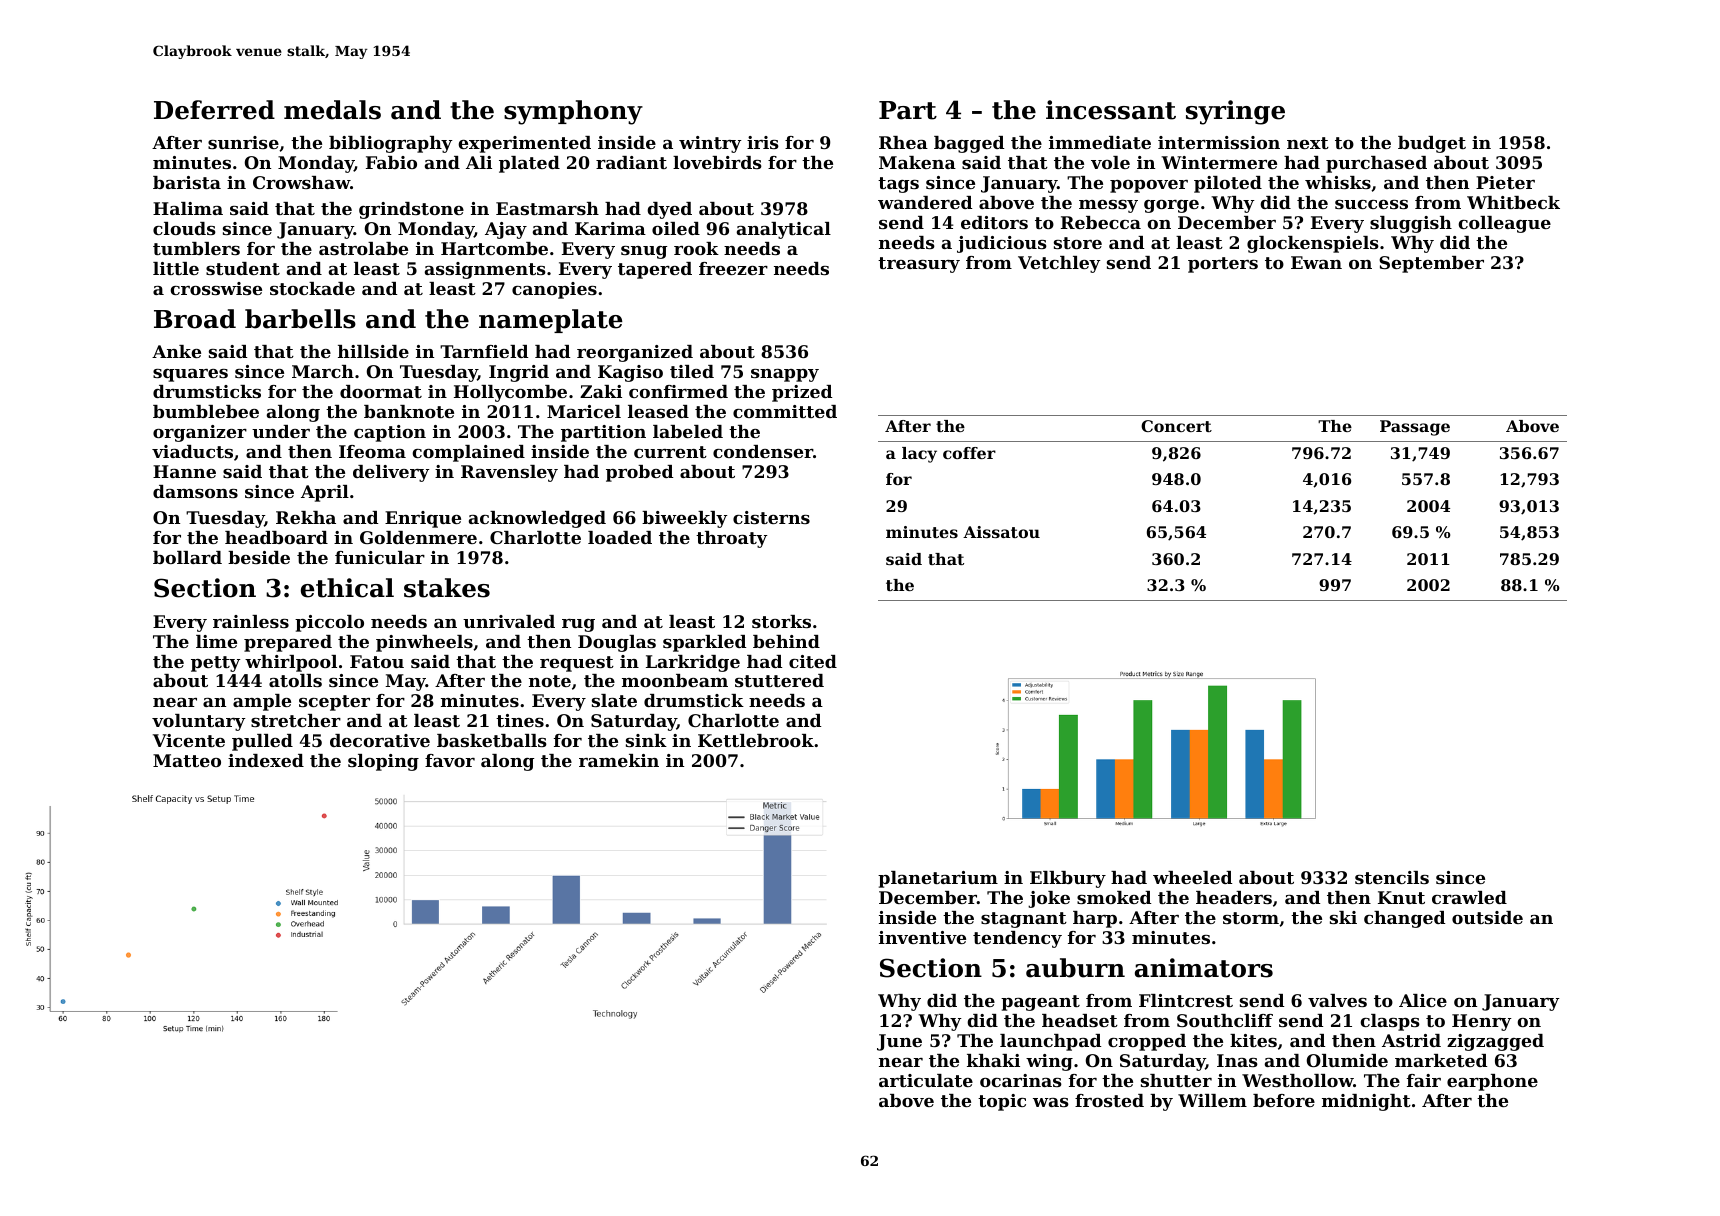 This image has height=1216, width=1720. Describe the element at coordinates (1392, 877) in the image. I see `stencils` at that location.
